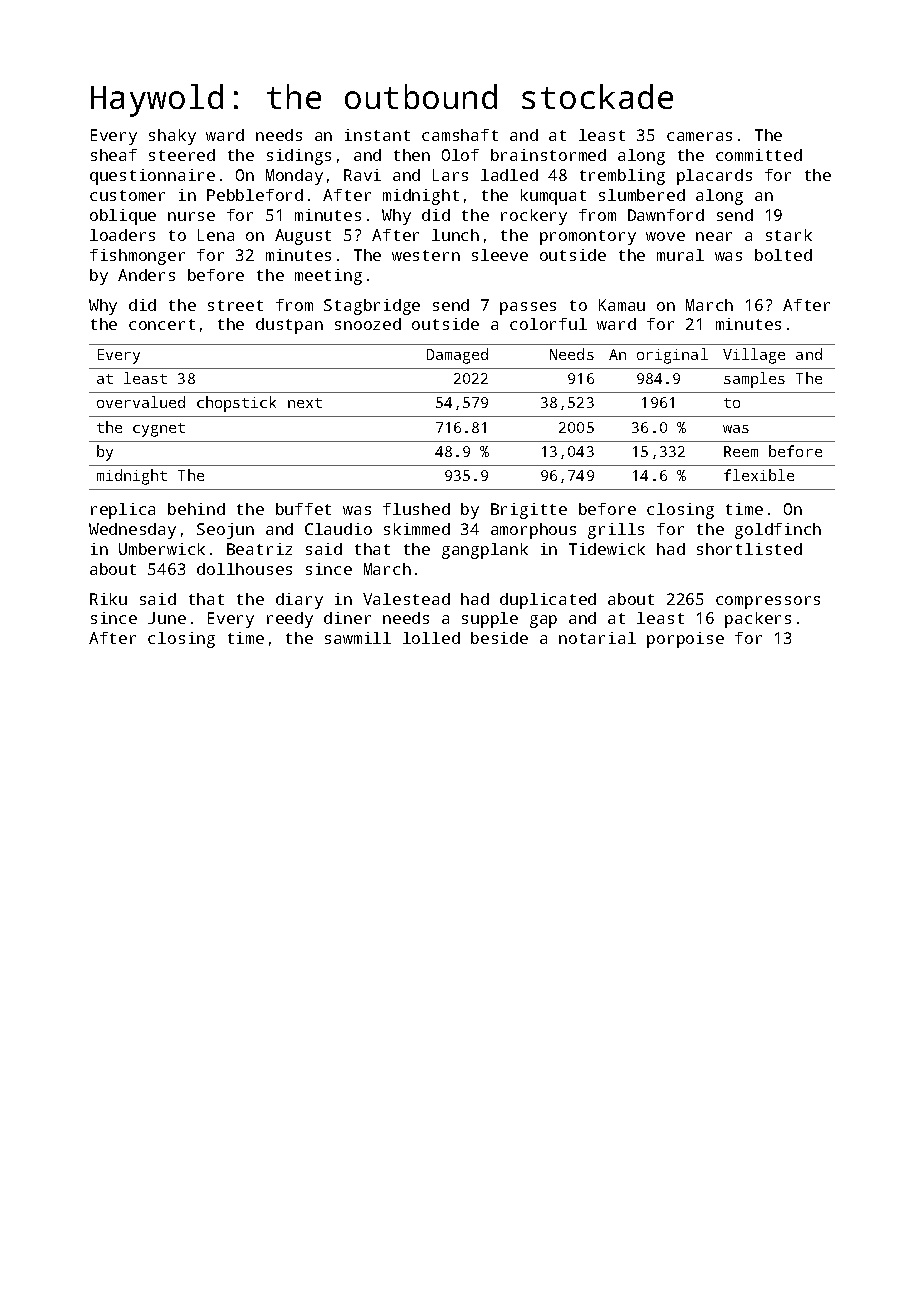 The height and width of the page is (1308, 924). I want to click on instant, so click(377, 135).
